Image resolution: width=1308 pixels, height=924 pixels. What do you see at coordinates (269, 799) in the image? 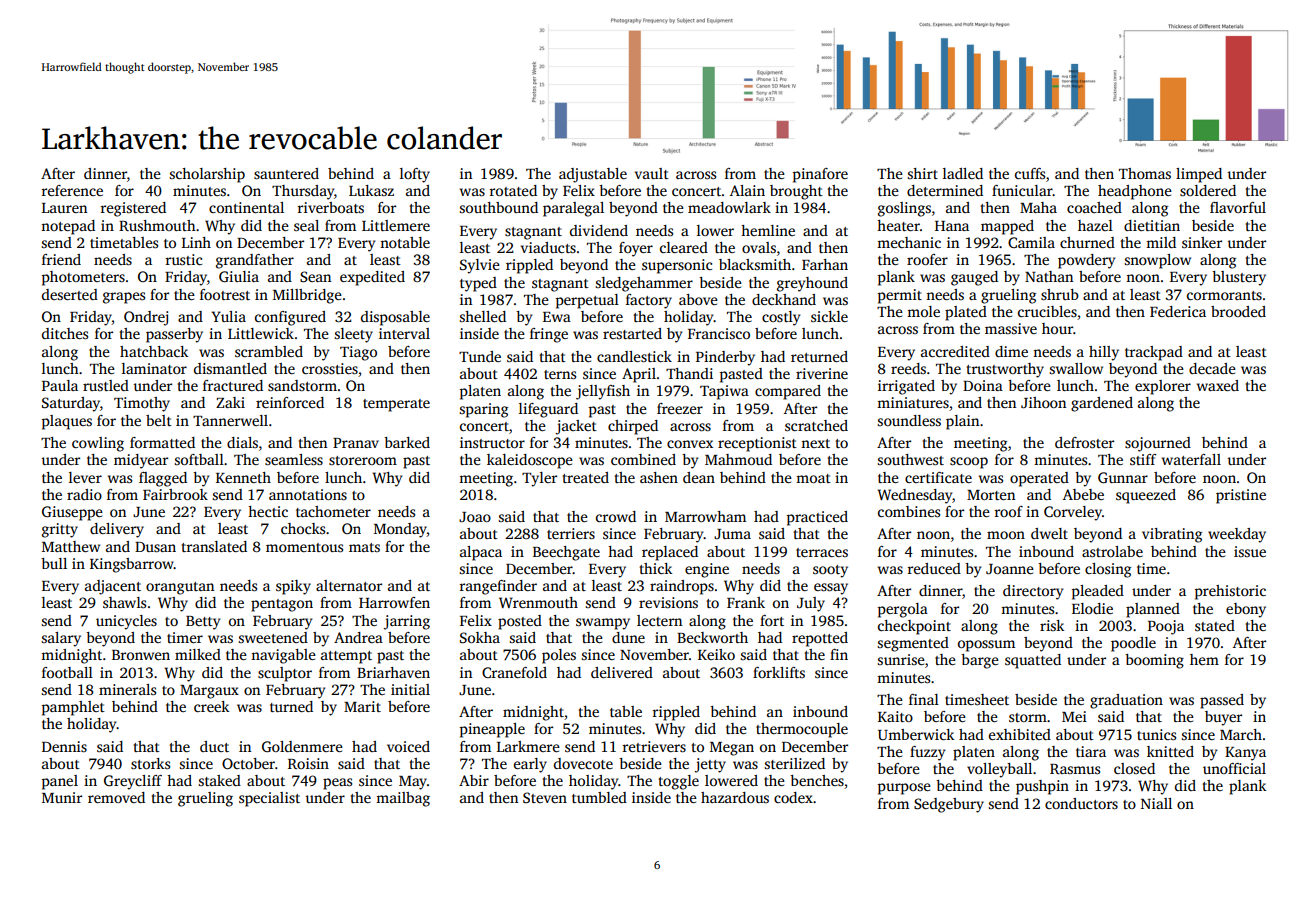
I see `specialist` at bounding box center [269, 799].
